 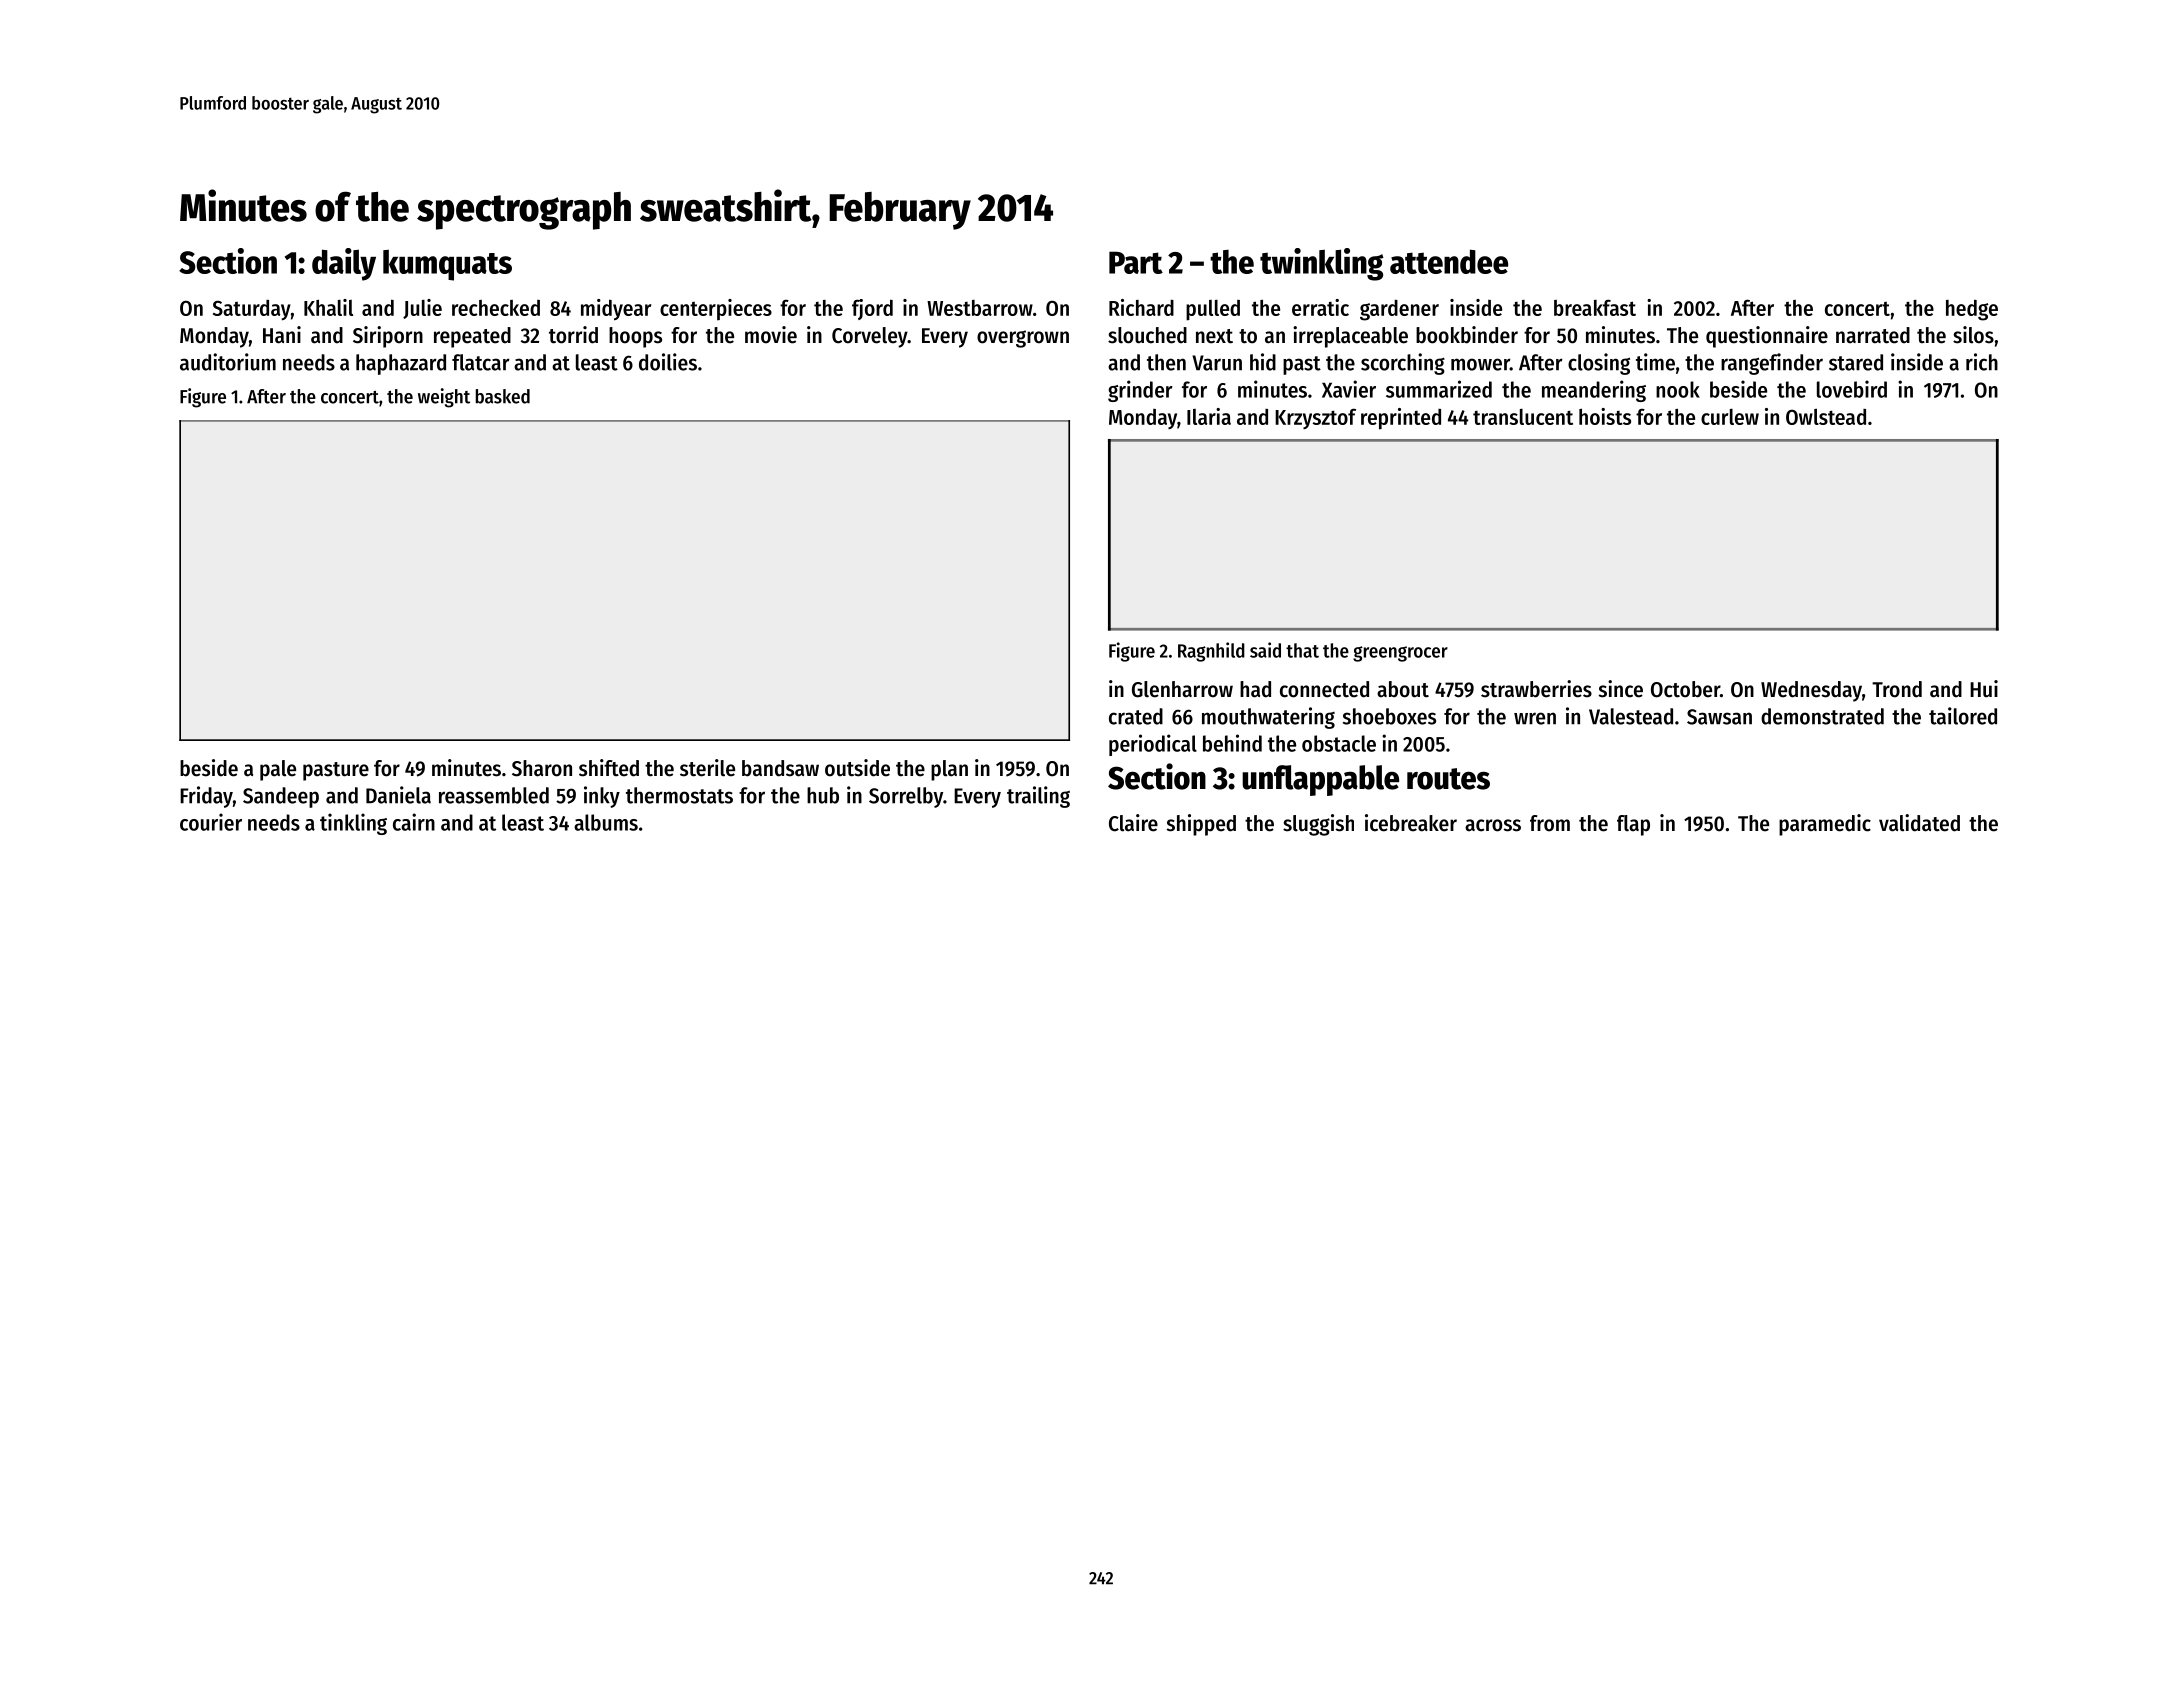 I want to click on haphazard, so click(x=401, y=364).
